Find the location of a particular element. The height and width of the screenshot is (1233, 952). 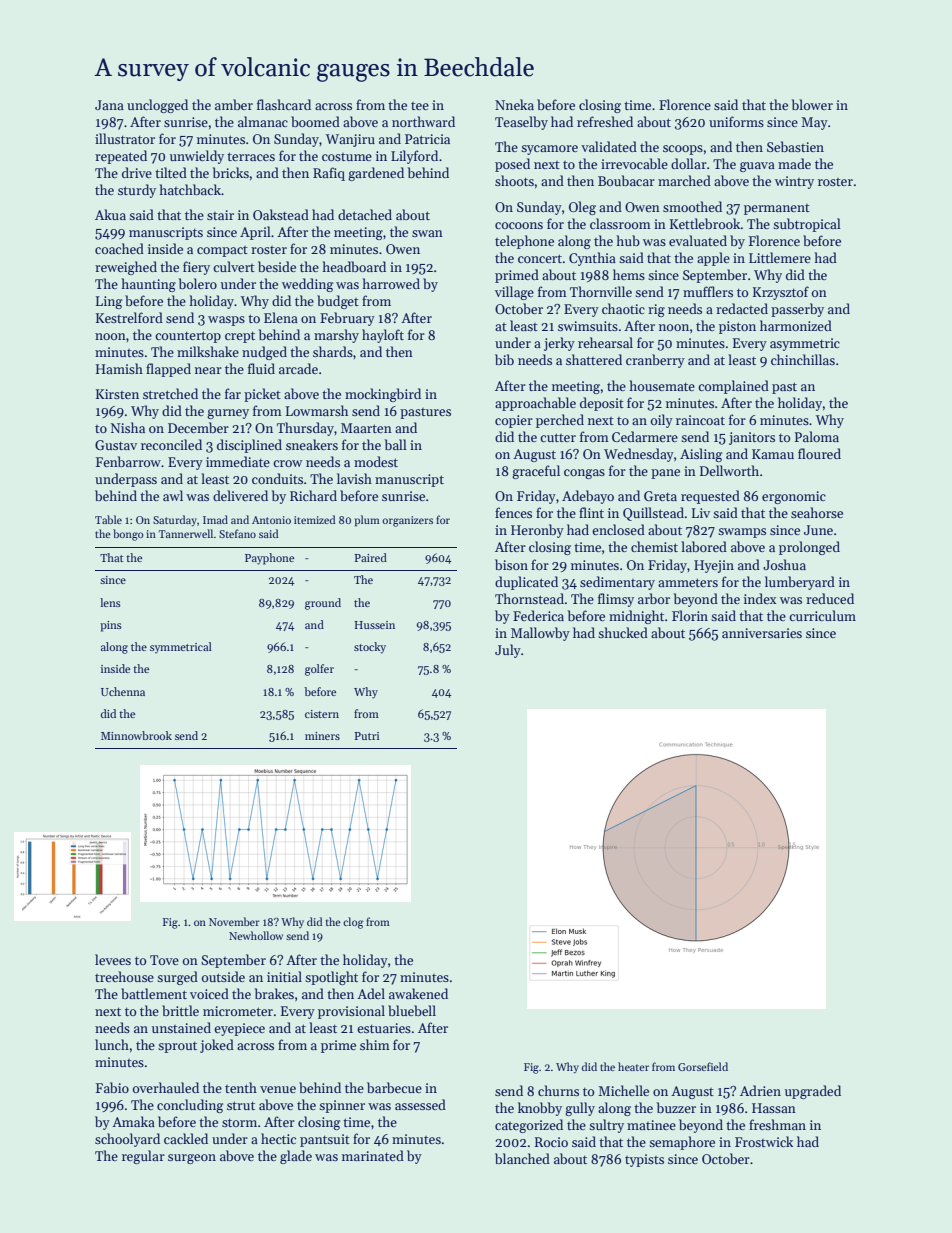

delivered is located at coordinates (240, 495).
